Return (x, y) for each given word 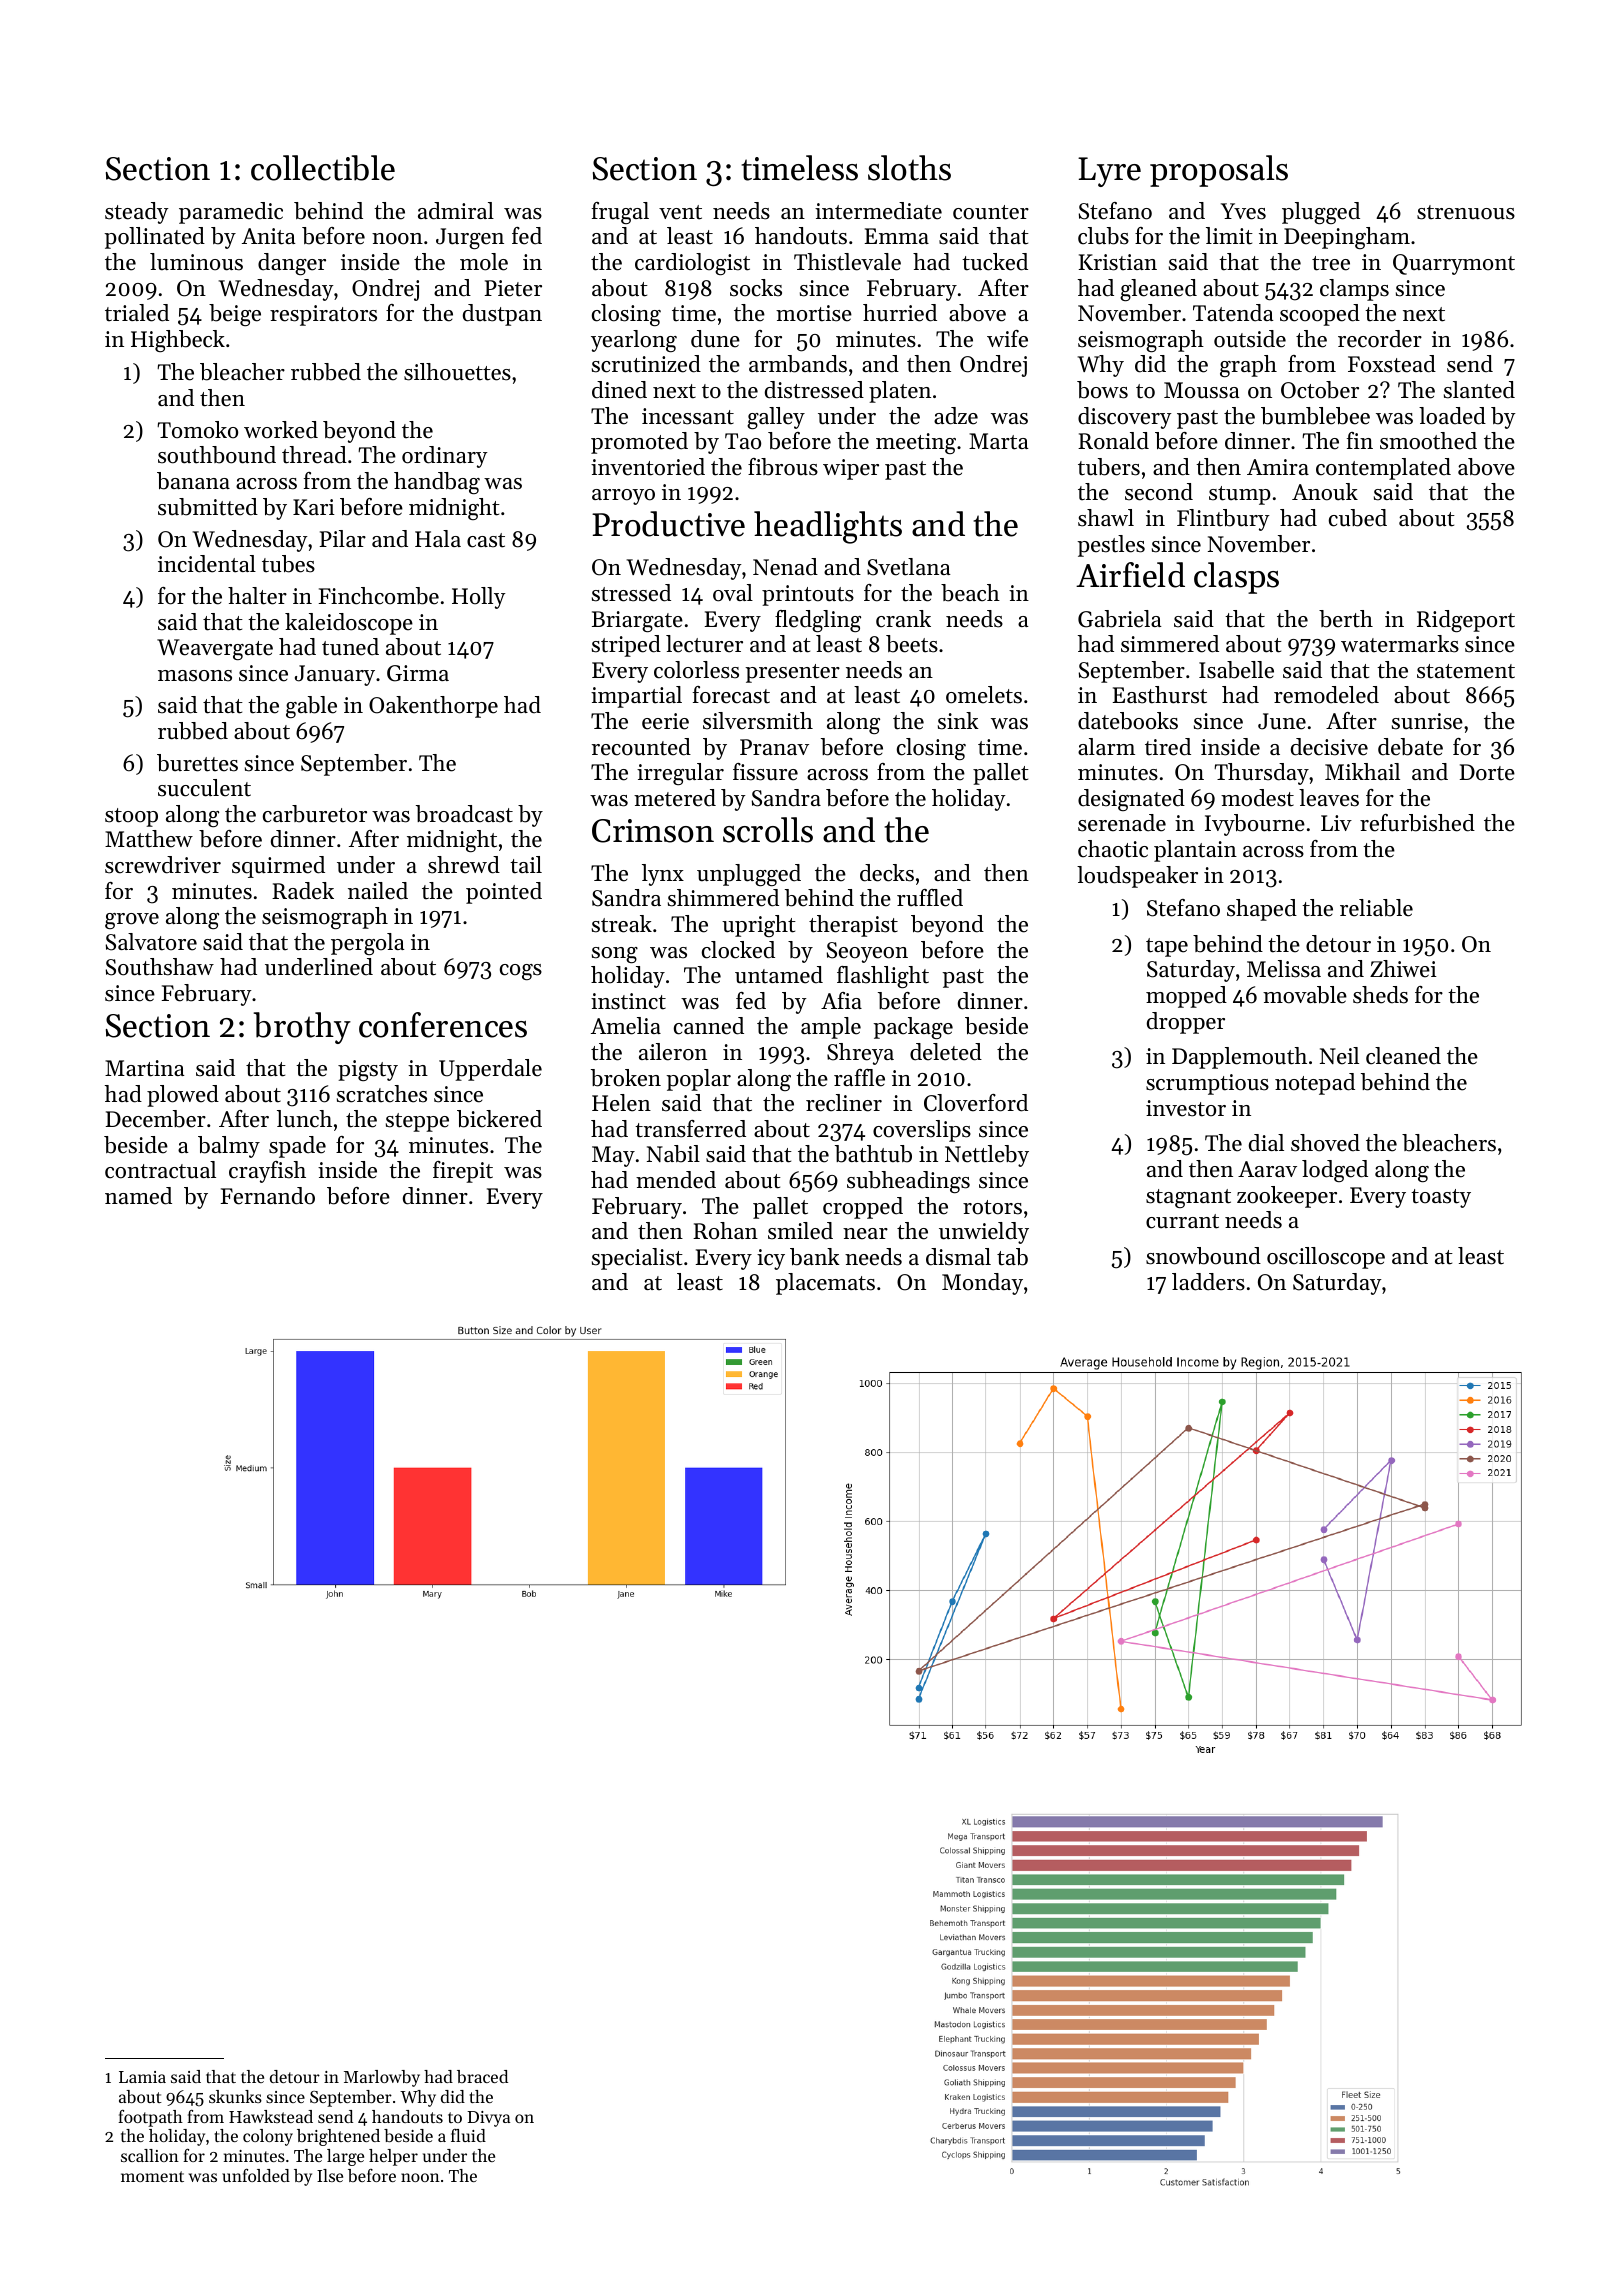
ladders (1208, 1282)
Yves (1243, 211)
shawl (1106, 518)
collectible (323, 168)
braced (482, 2076)
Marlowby (382, 2078)
